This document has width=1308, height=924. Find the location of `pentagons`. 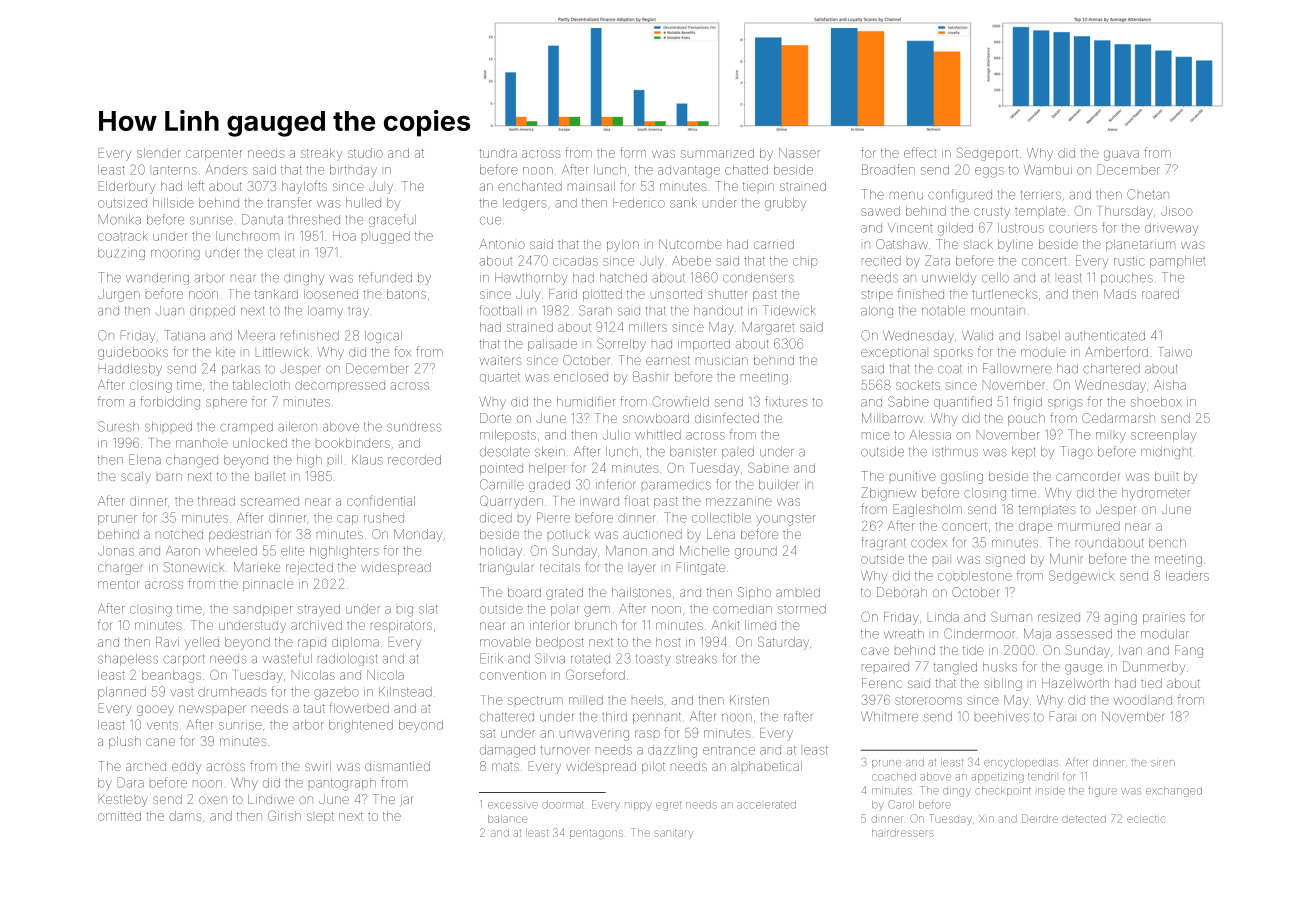

pentagons is located at coordinates (596, 834).
